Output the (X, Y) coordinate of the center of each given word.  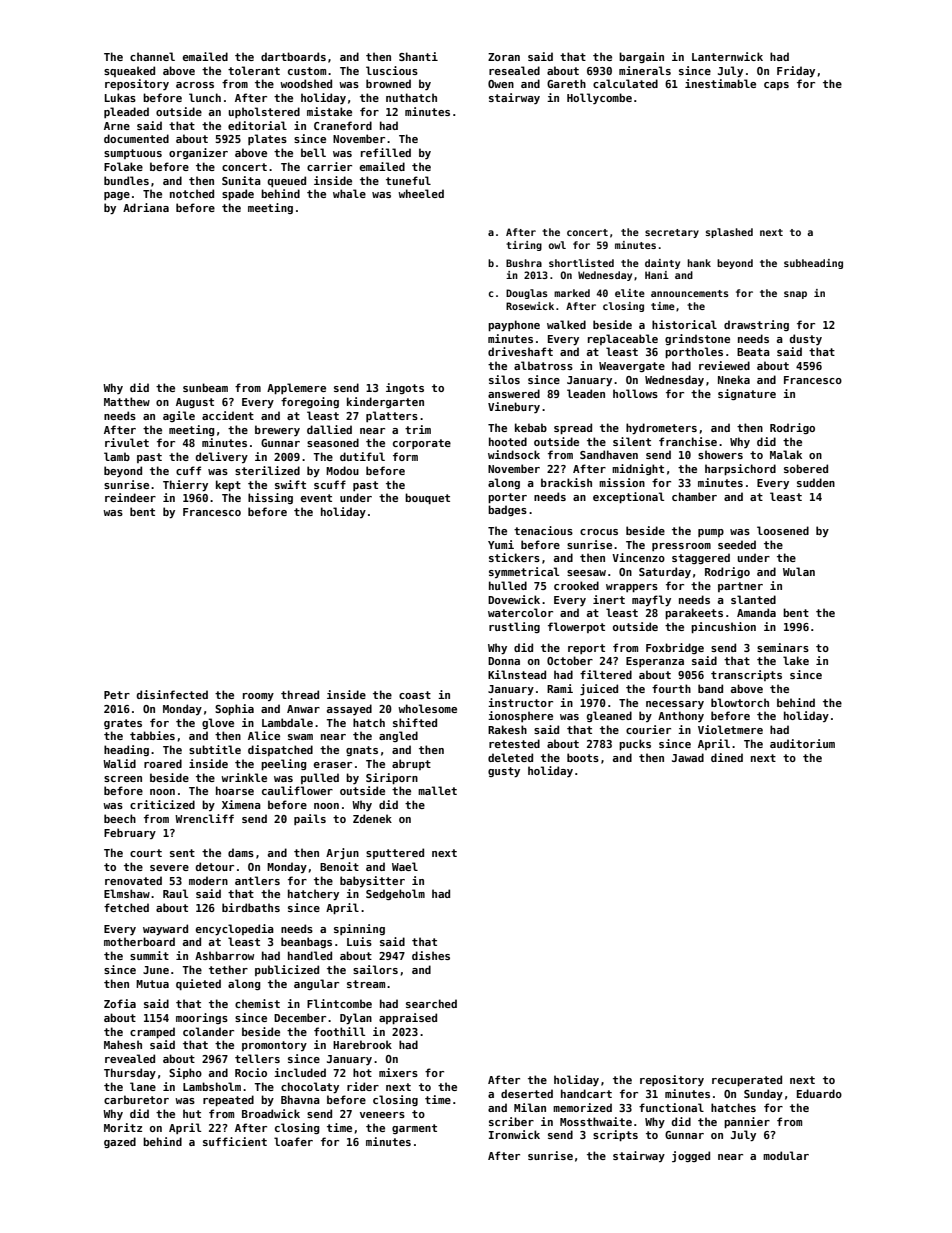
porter (507, 498)
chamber (694, 496)
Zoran (504, 57)
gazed (120, 1142)
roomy (258, 697)
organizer (198, 153)
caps (776, 86)
